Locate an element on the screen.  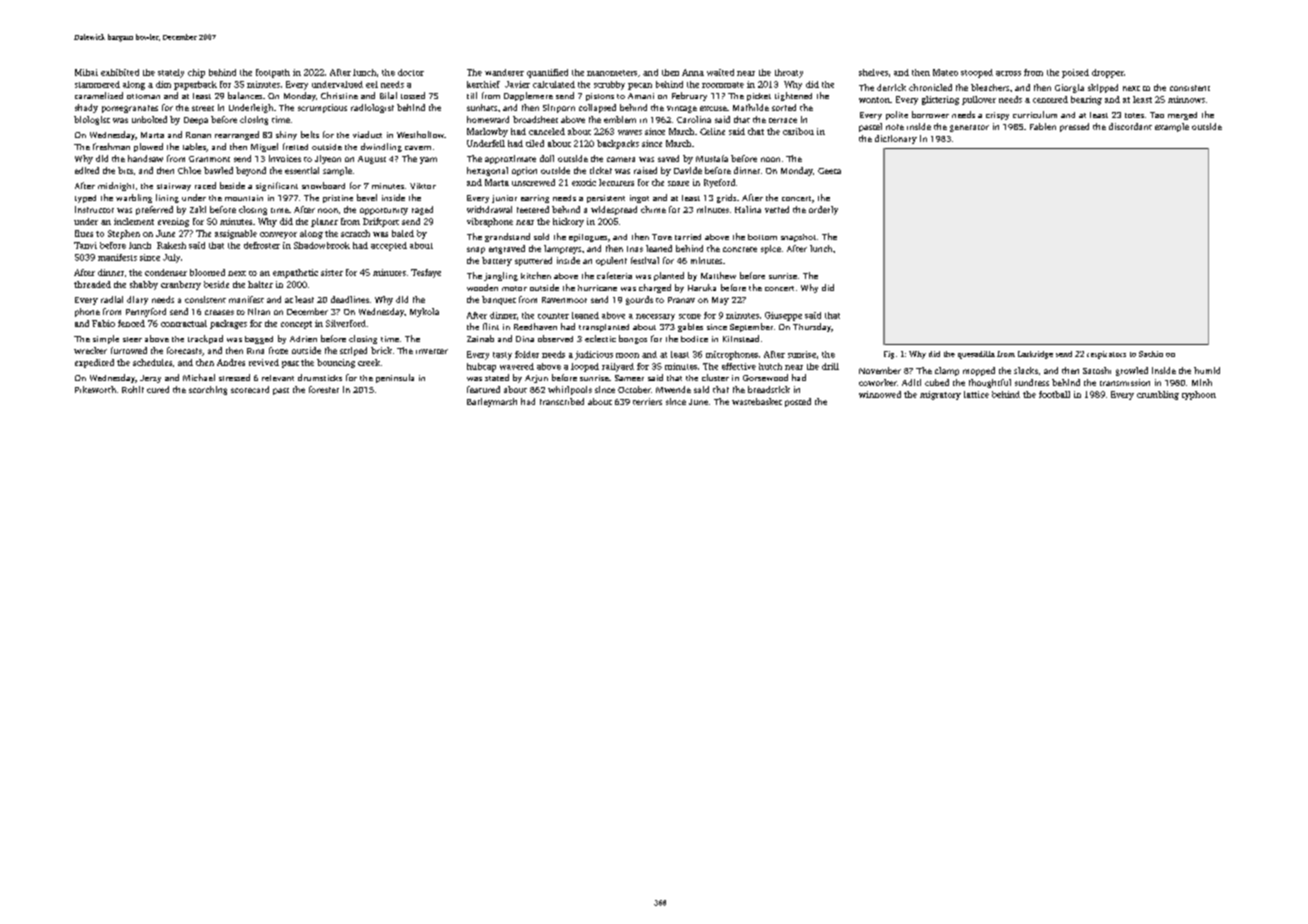
cavern is located at coordinates (418, 148).
